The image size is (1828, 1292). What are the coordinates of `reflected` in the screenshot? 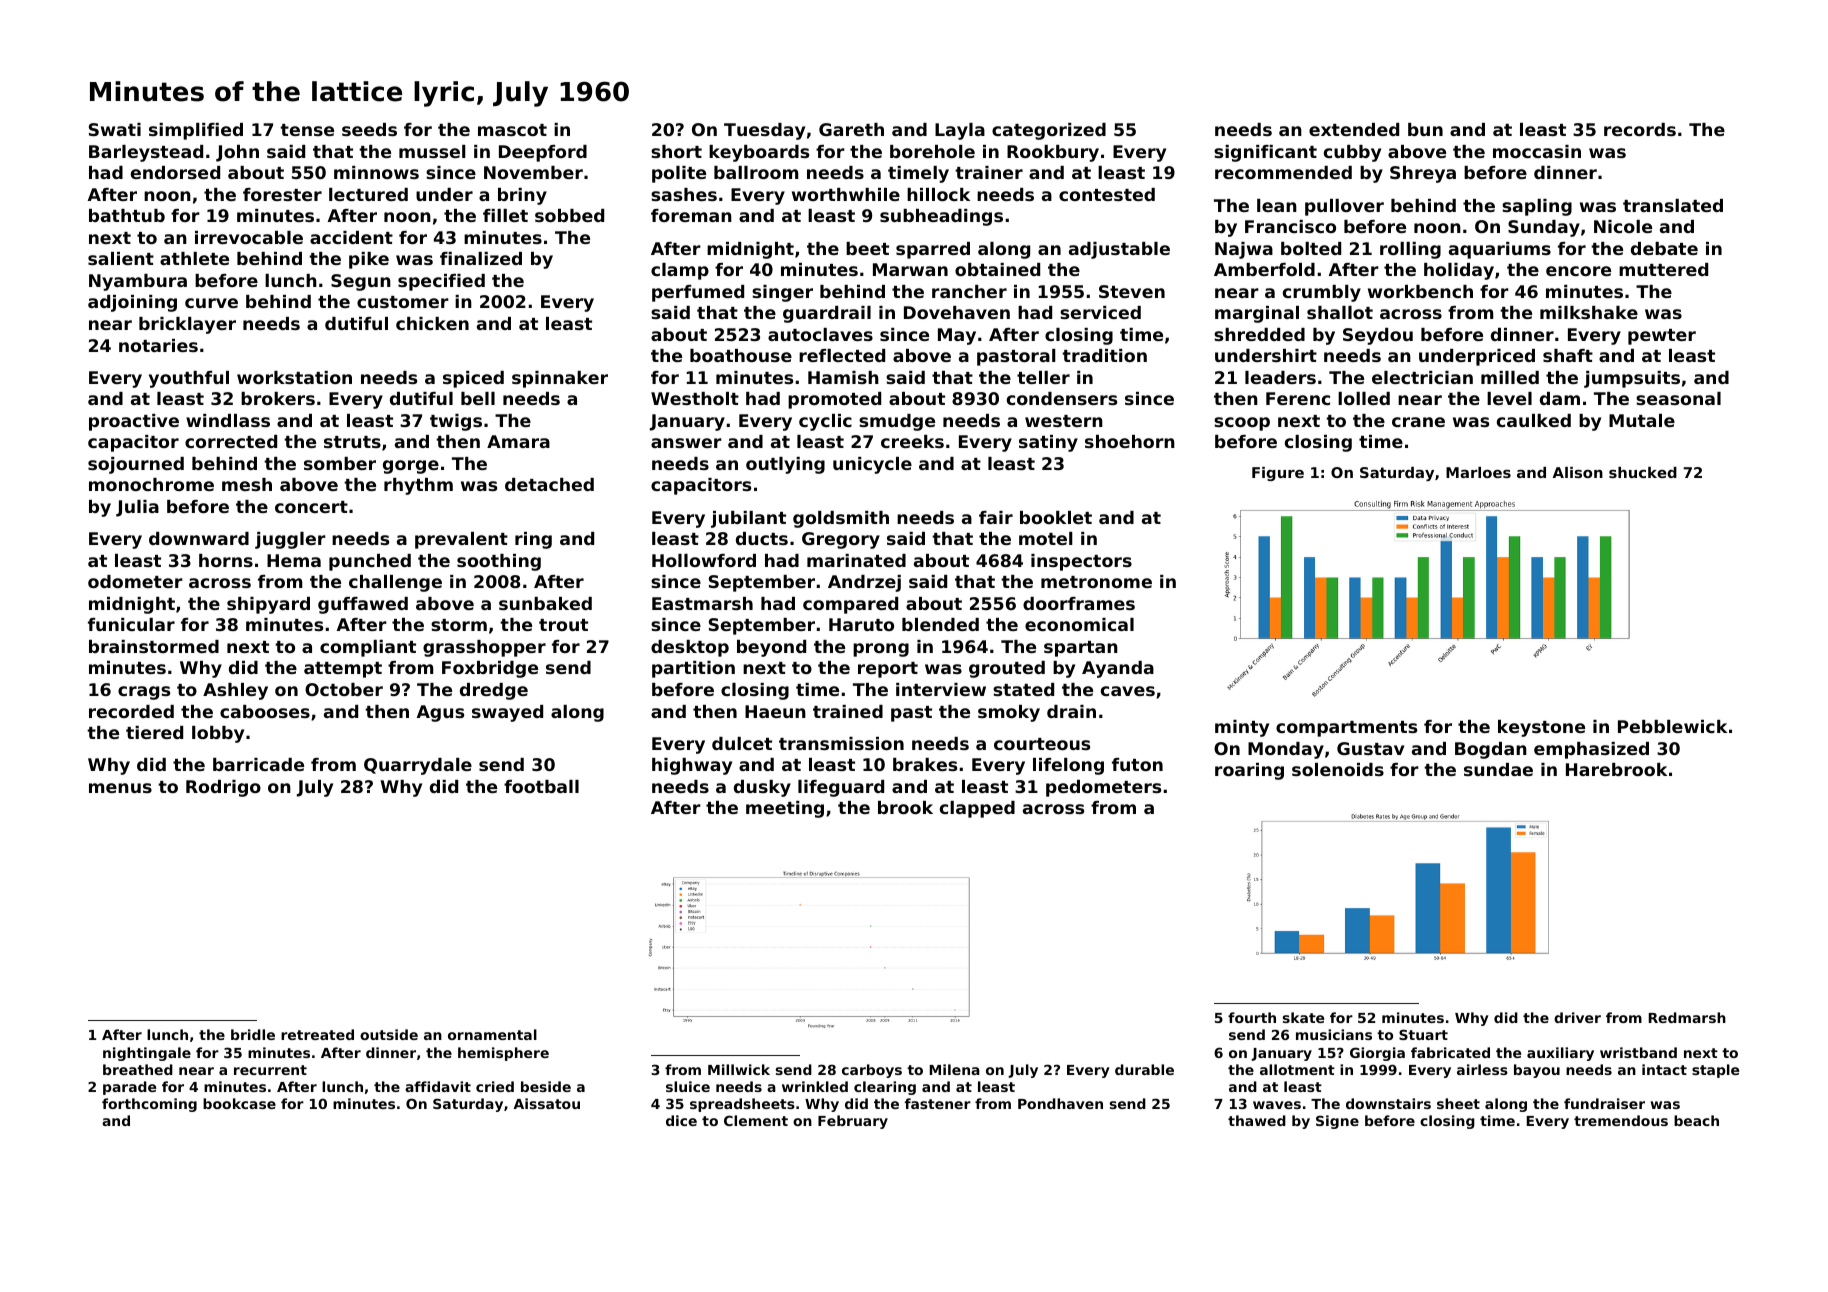 It's located at (842, 355).
